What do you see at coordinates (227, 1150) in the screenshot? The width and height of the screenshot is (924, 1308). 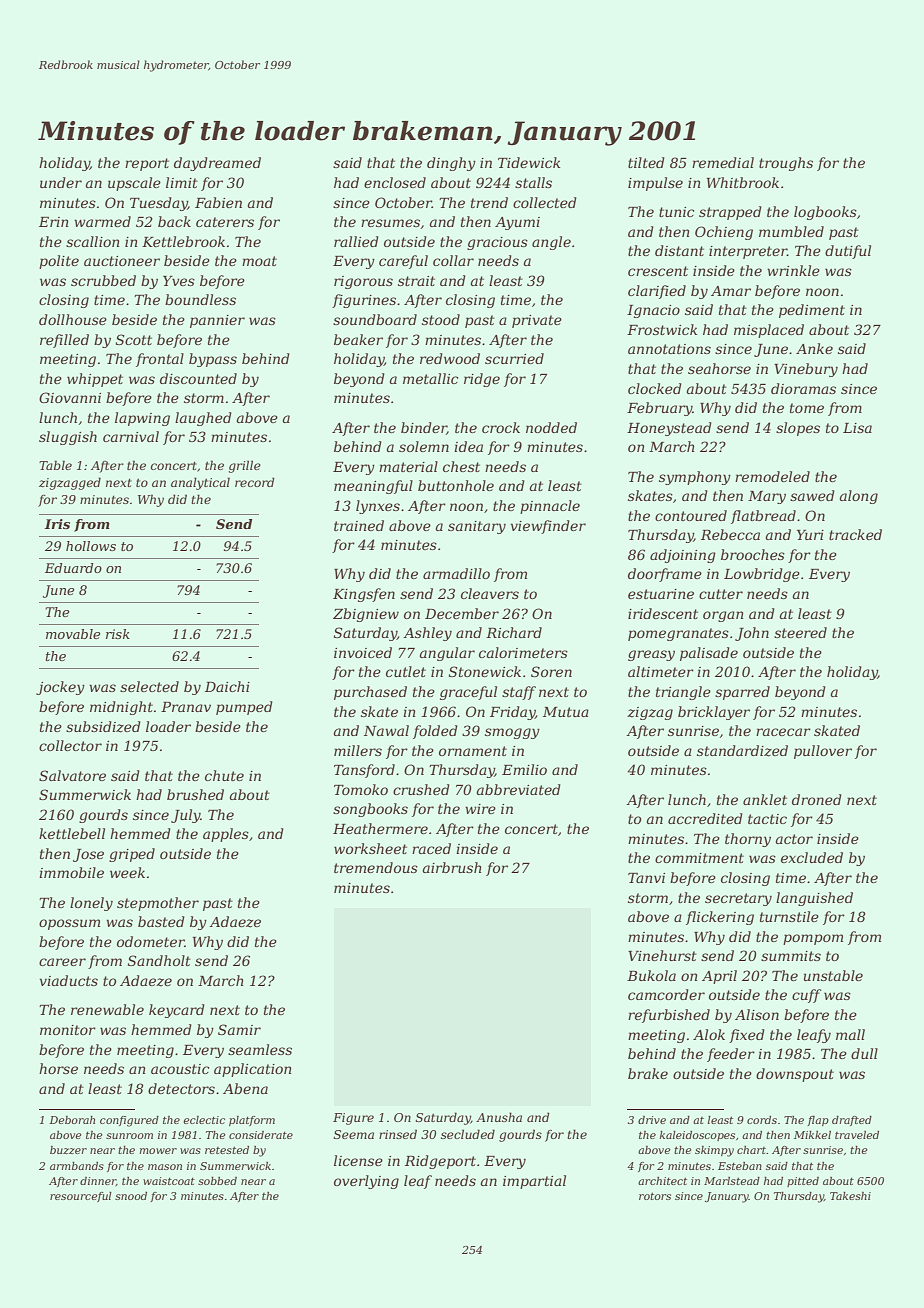 I see `retested` at bounding box center [227, 1150].
